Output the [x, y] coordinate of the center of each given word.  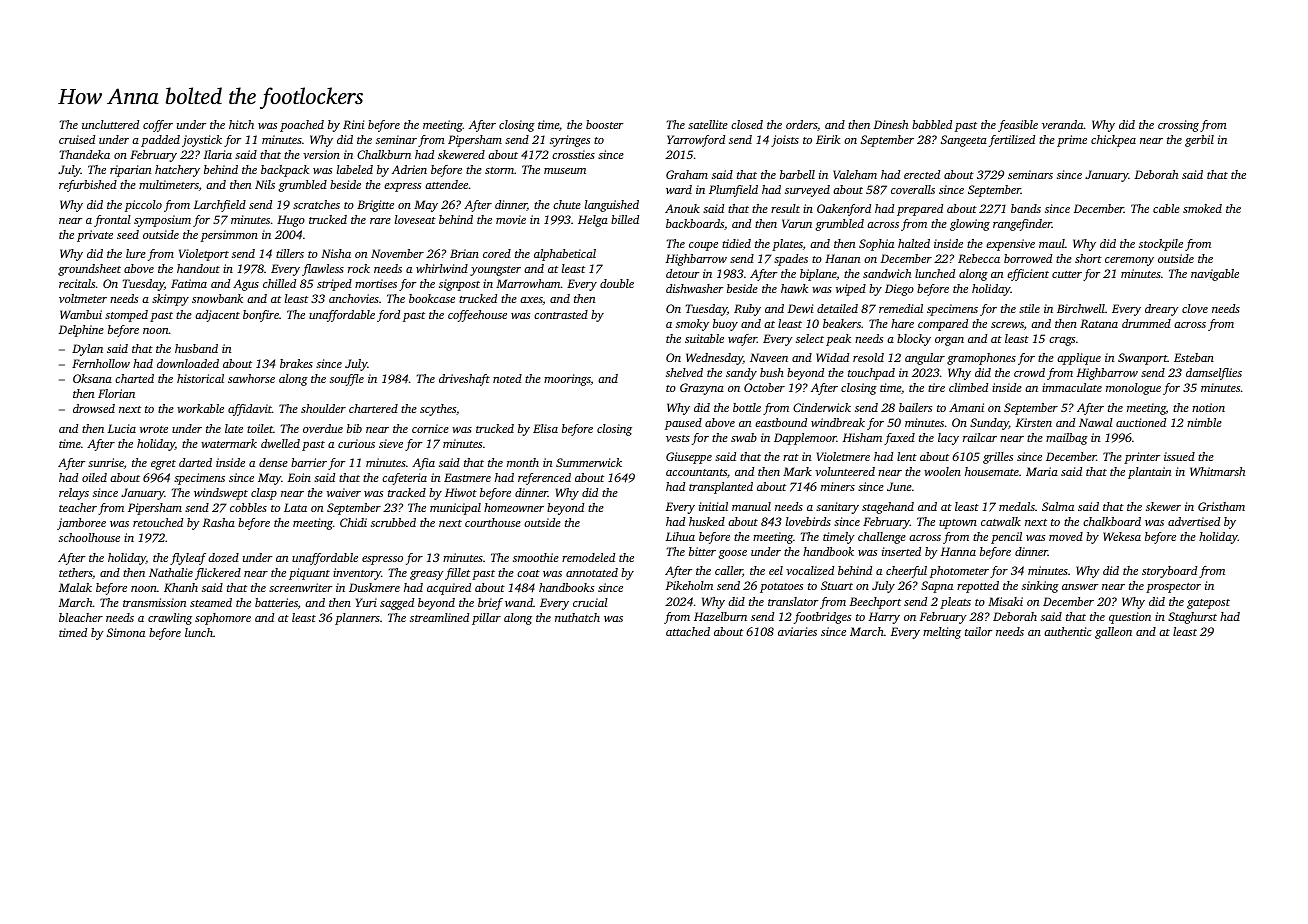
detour [682, 273]
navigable [1215, 275]
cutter [1067, 274]
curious [356, 443]
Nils [265, 184]
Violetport [204, 255]
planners [357, 619]
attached [688, 631]
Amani [966, 407]
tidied [736, 243]
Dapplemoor [805, 439]
